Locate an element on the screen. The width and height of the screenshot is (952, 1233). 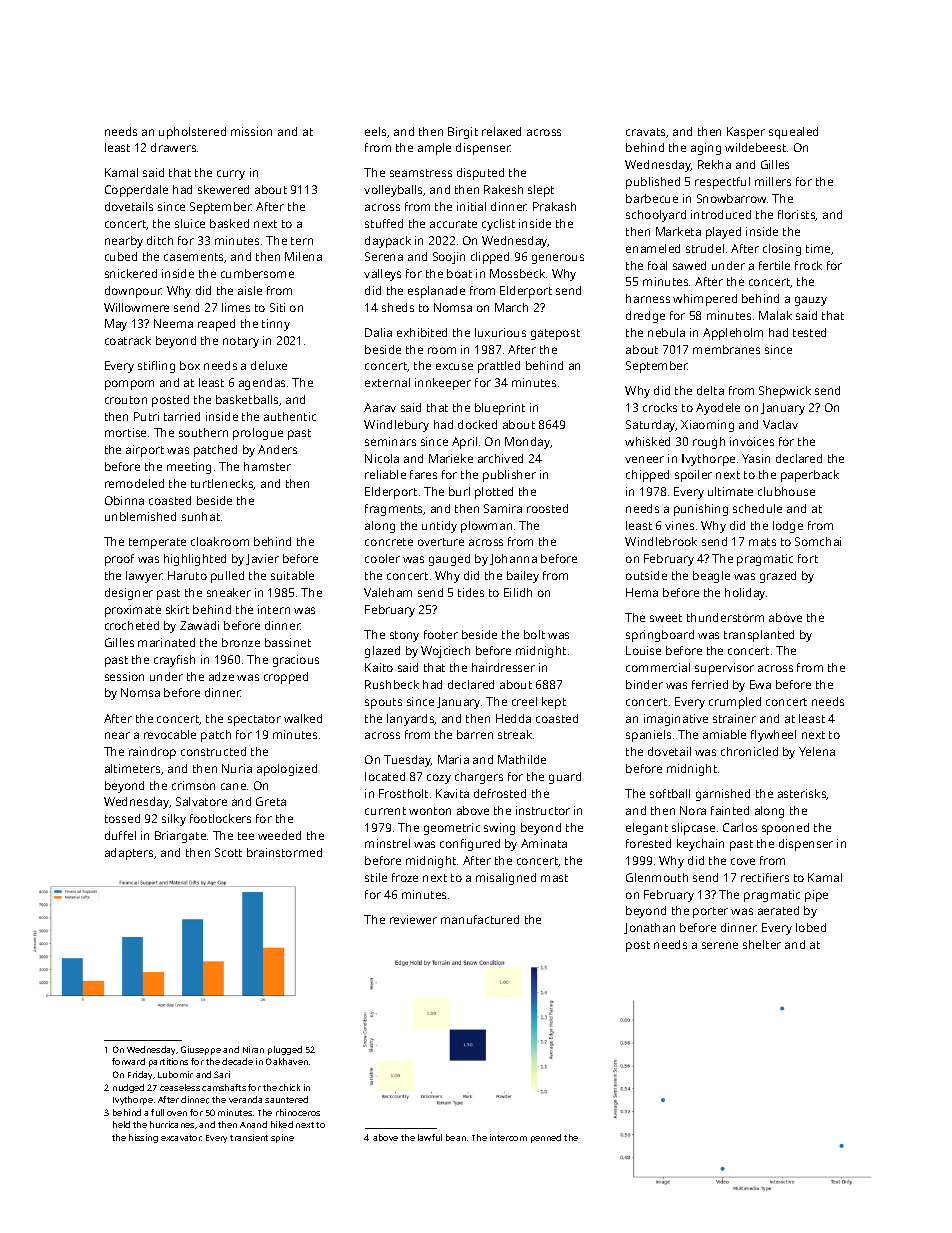
squealed is located at coordinates (793, 133).
